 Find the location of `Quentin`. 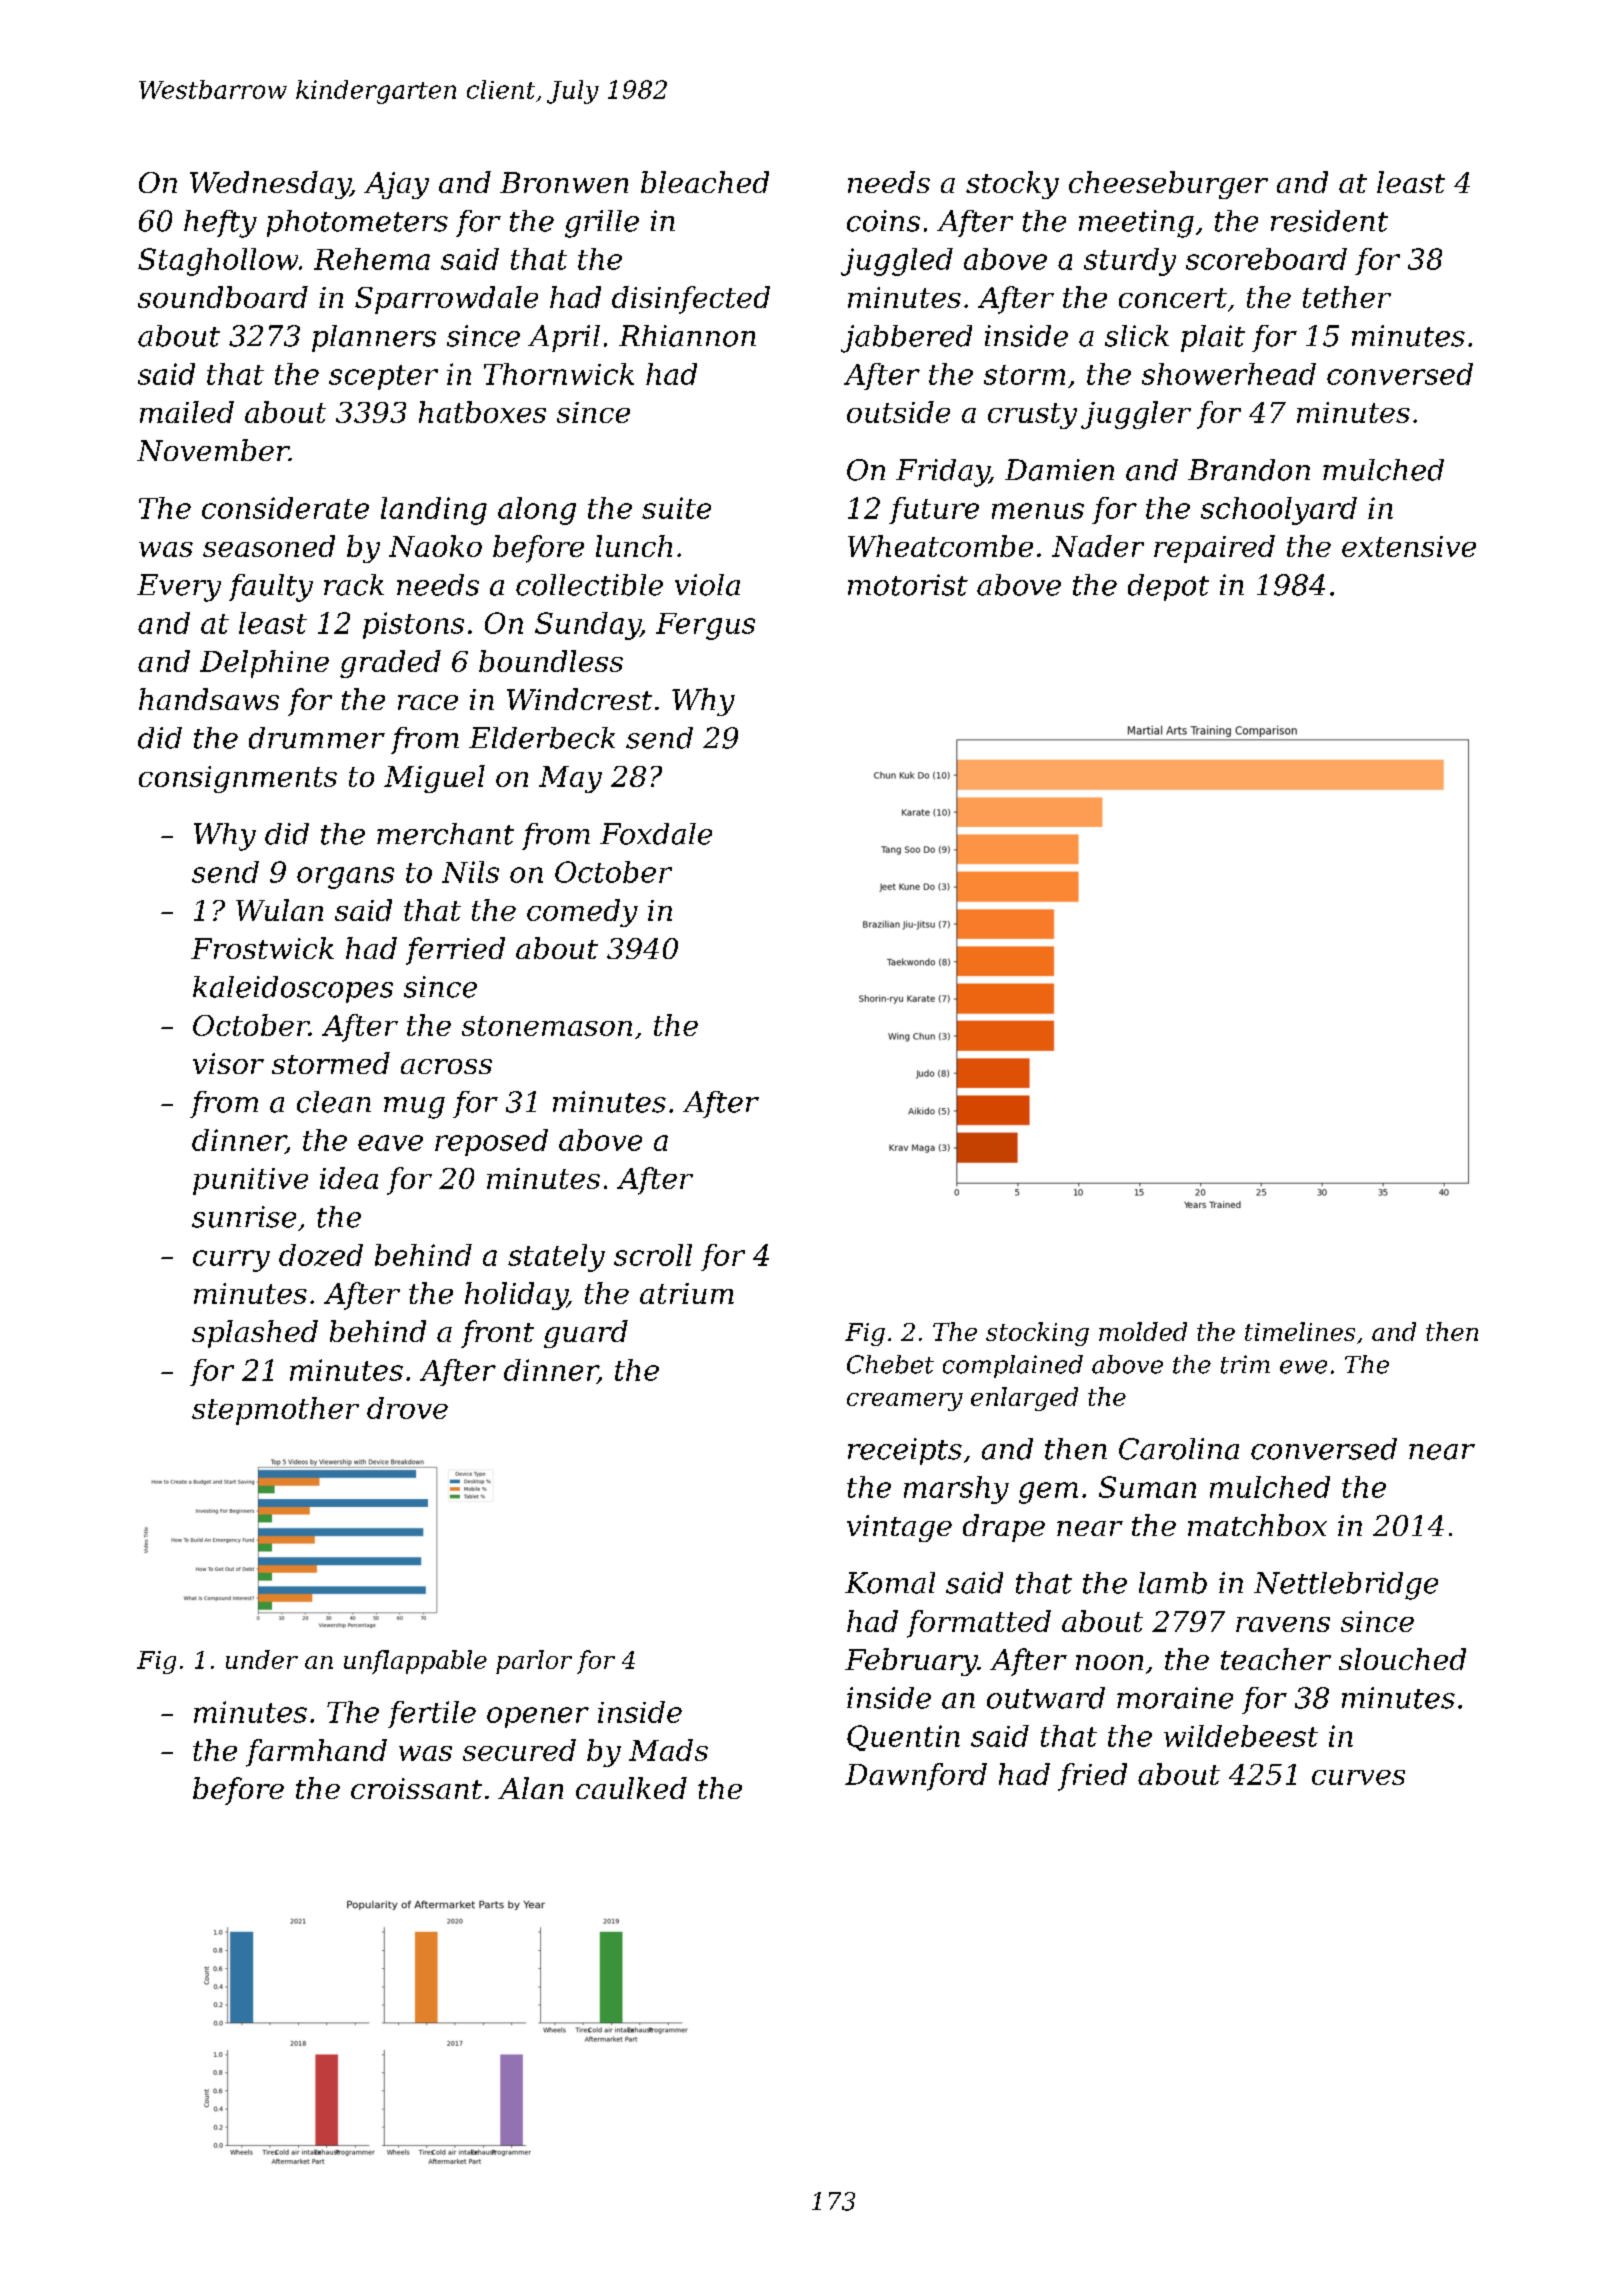

Quentin is located at coordinates (903, 1738).
